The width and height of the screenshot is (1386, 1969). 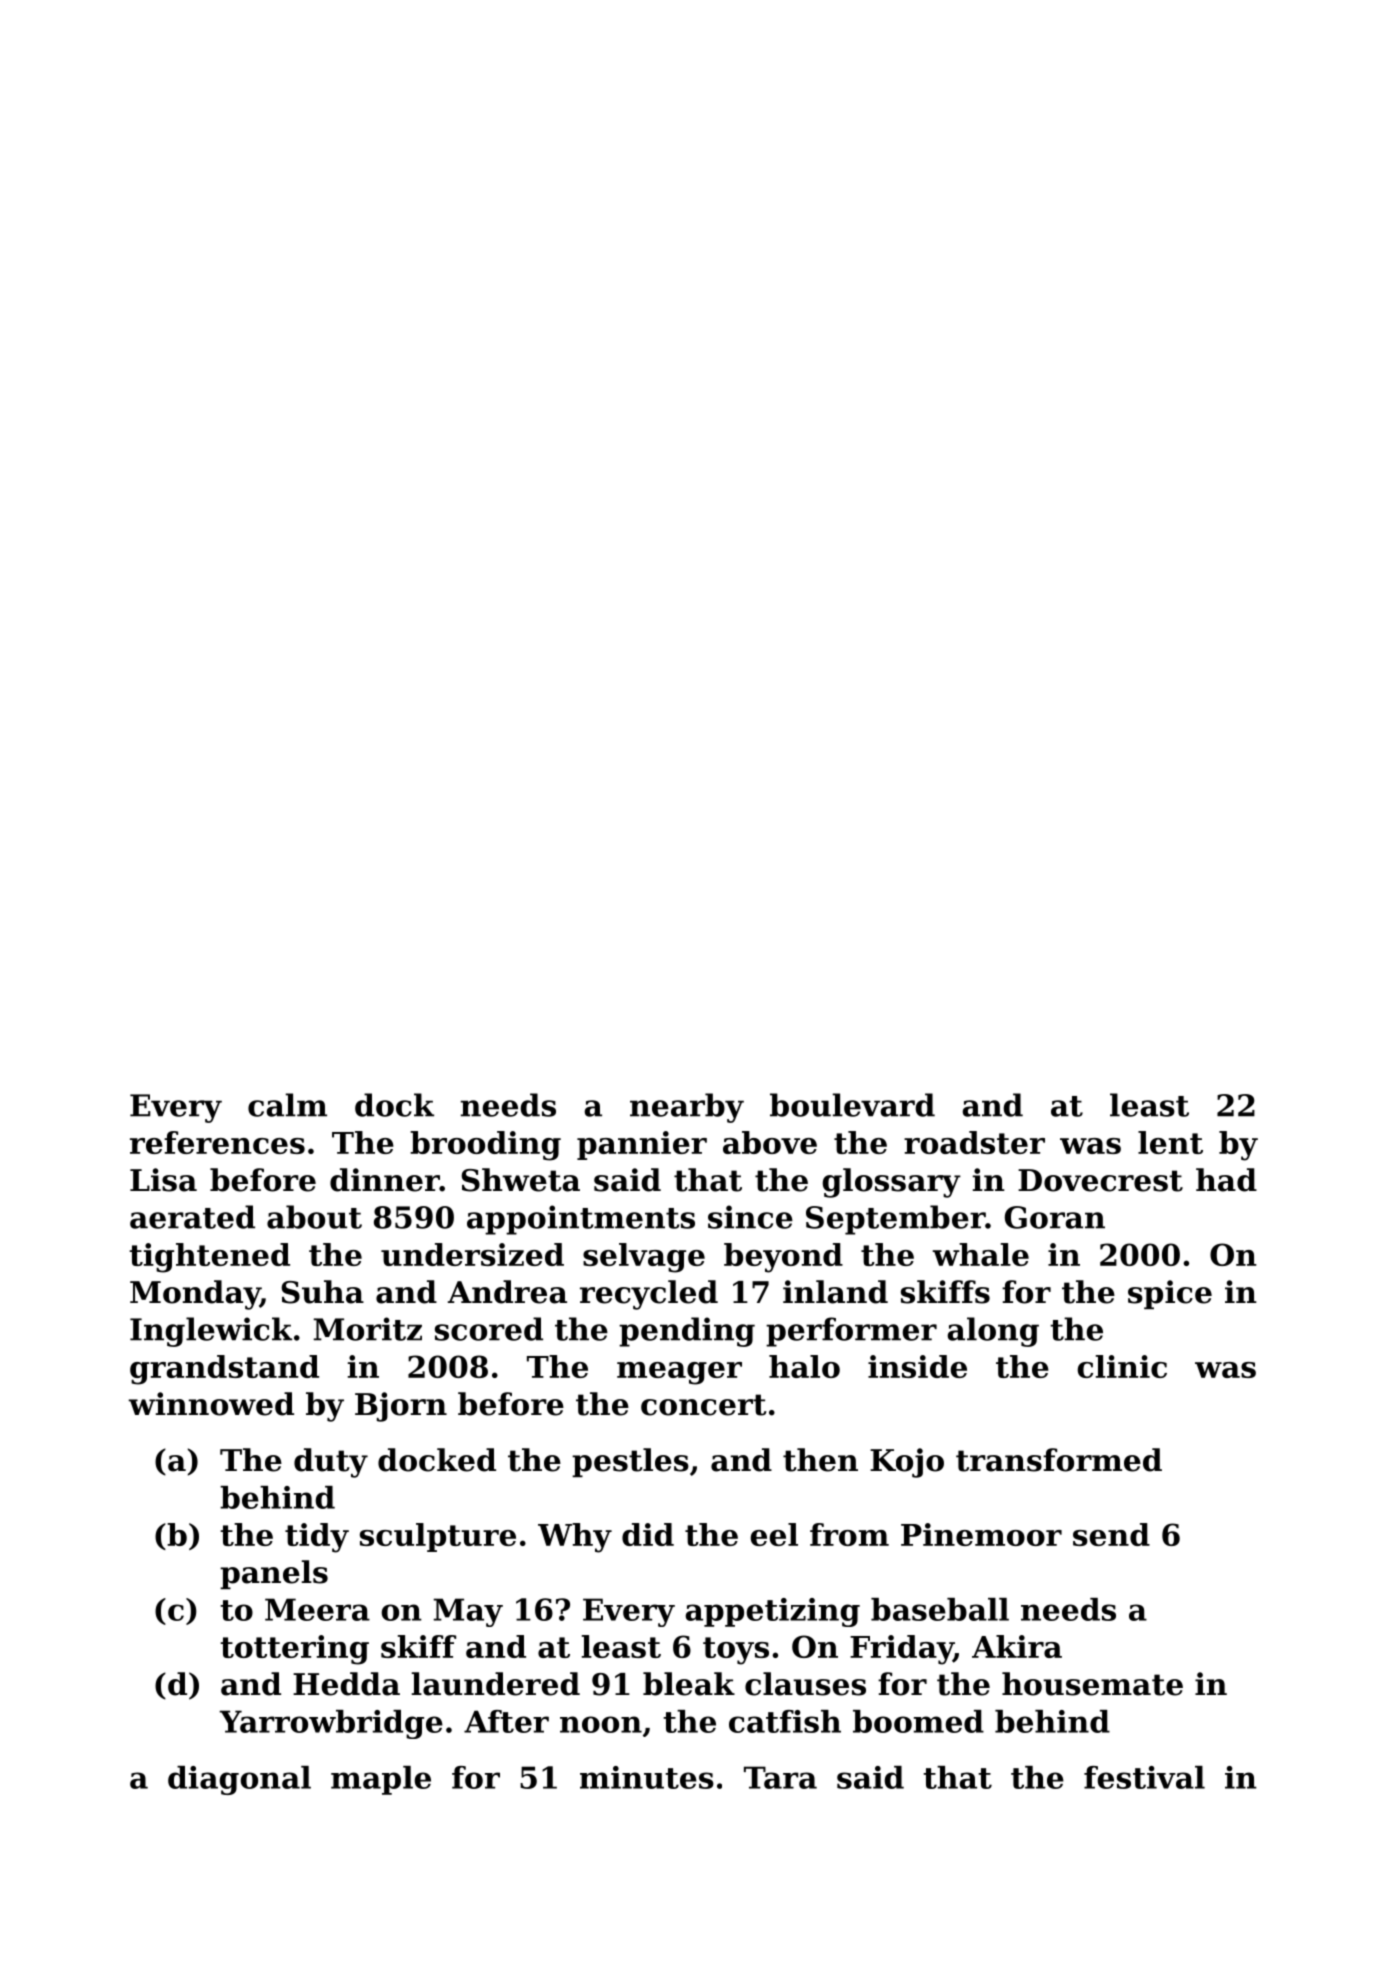 I want to click on nearby, so click(x=687, y=1108).
